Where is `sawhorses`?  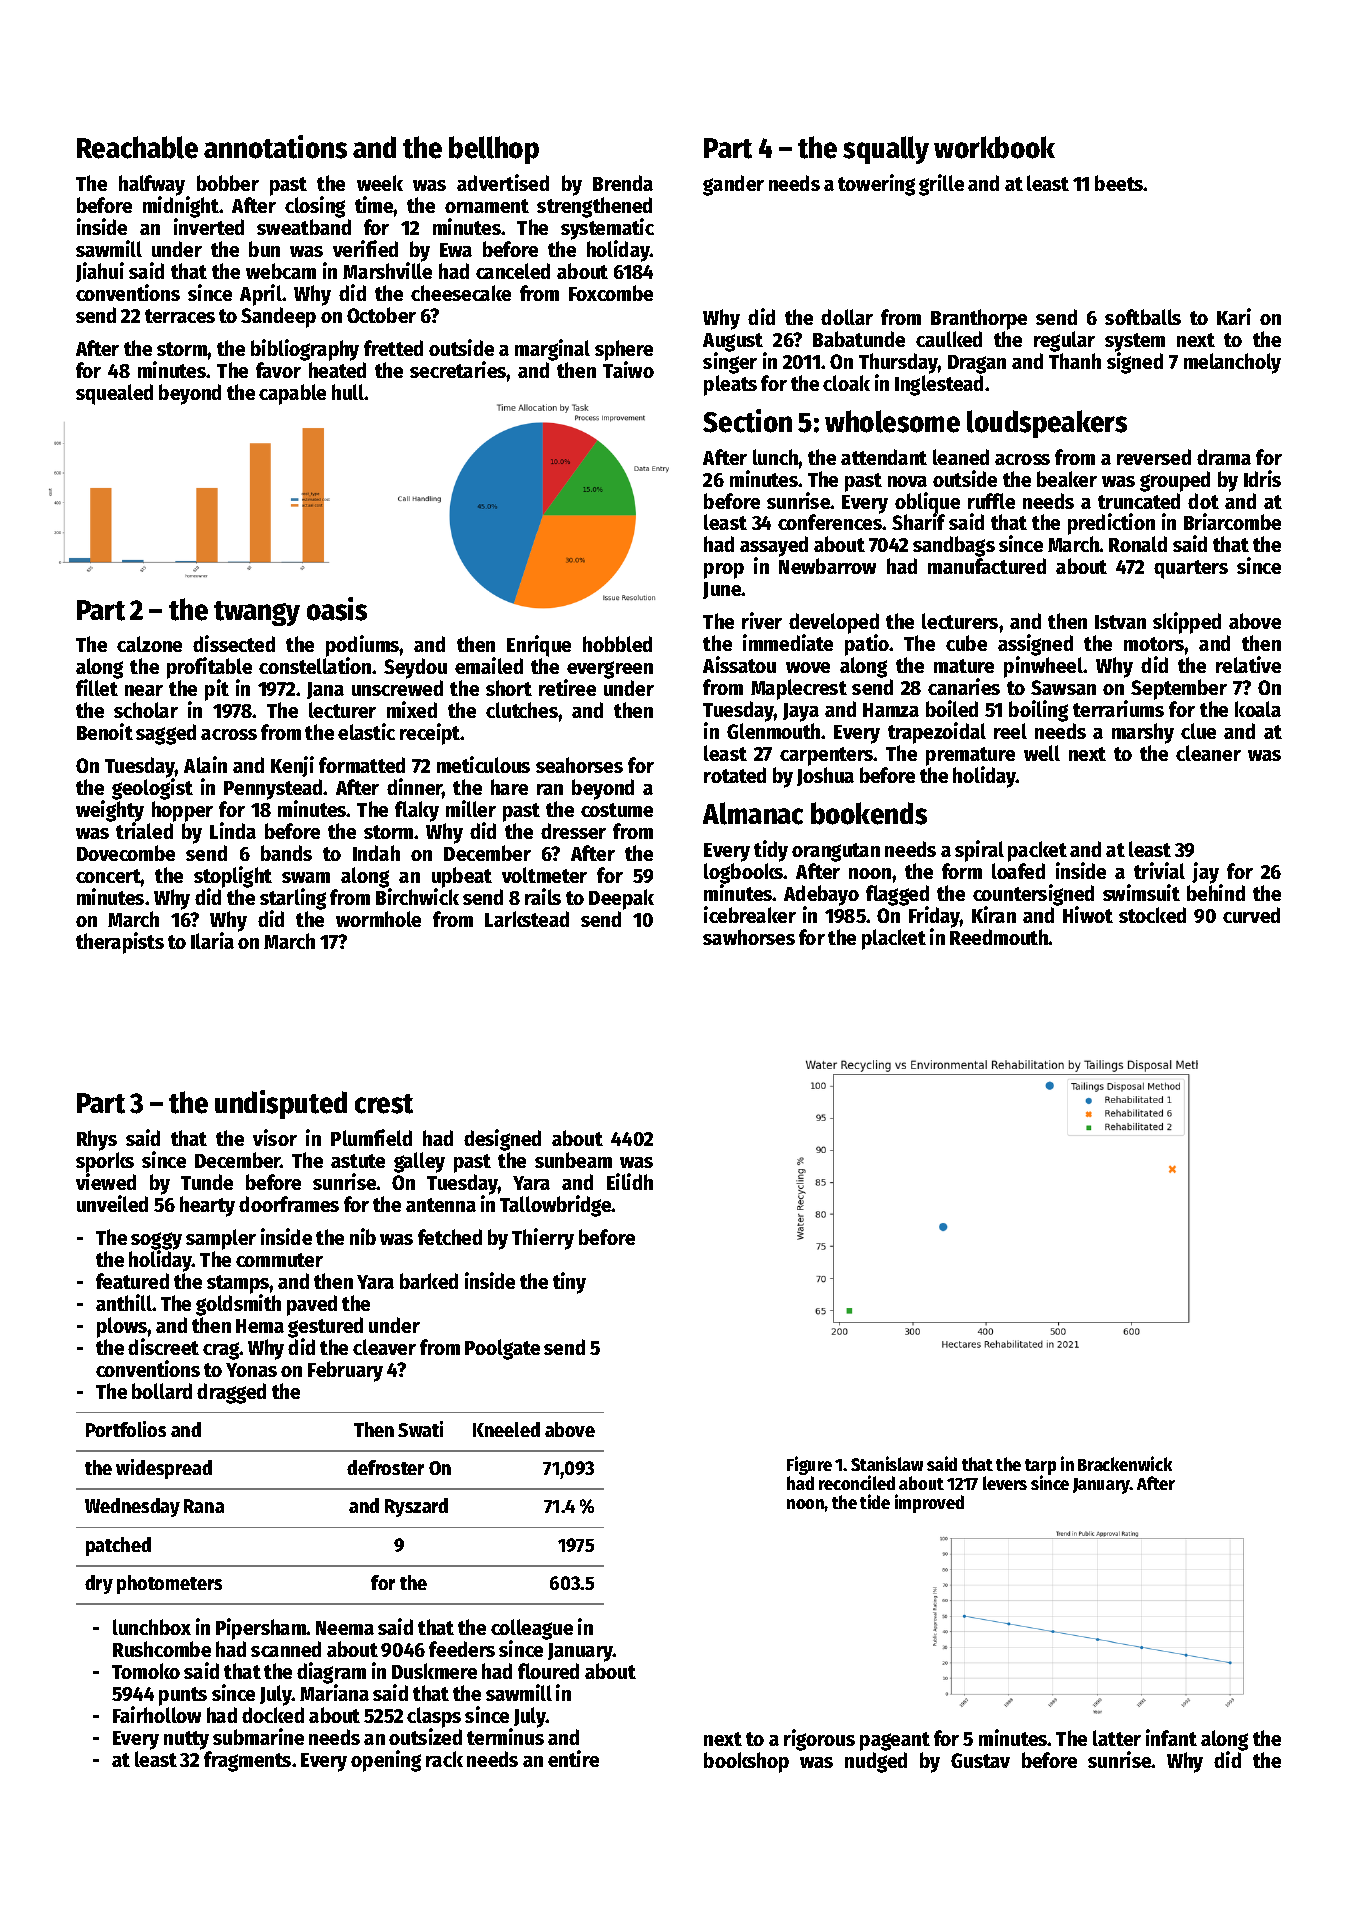 sawhorses is located at coordinates (749, 937).
